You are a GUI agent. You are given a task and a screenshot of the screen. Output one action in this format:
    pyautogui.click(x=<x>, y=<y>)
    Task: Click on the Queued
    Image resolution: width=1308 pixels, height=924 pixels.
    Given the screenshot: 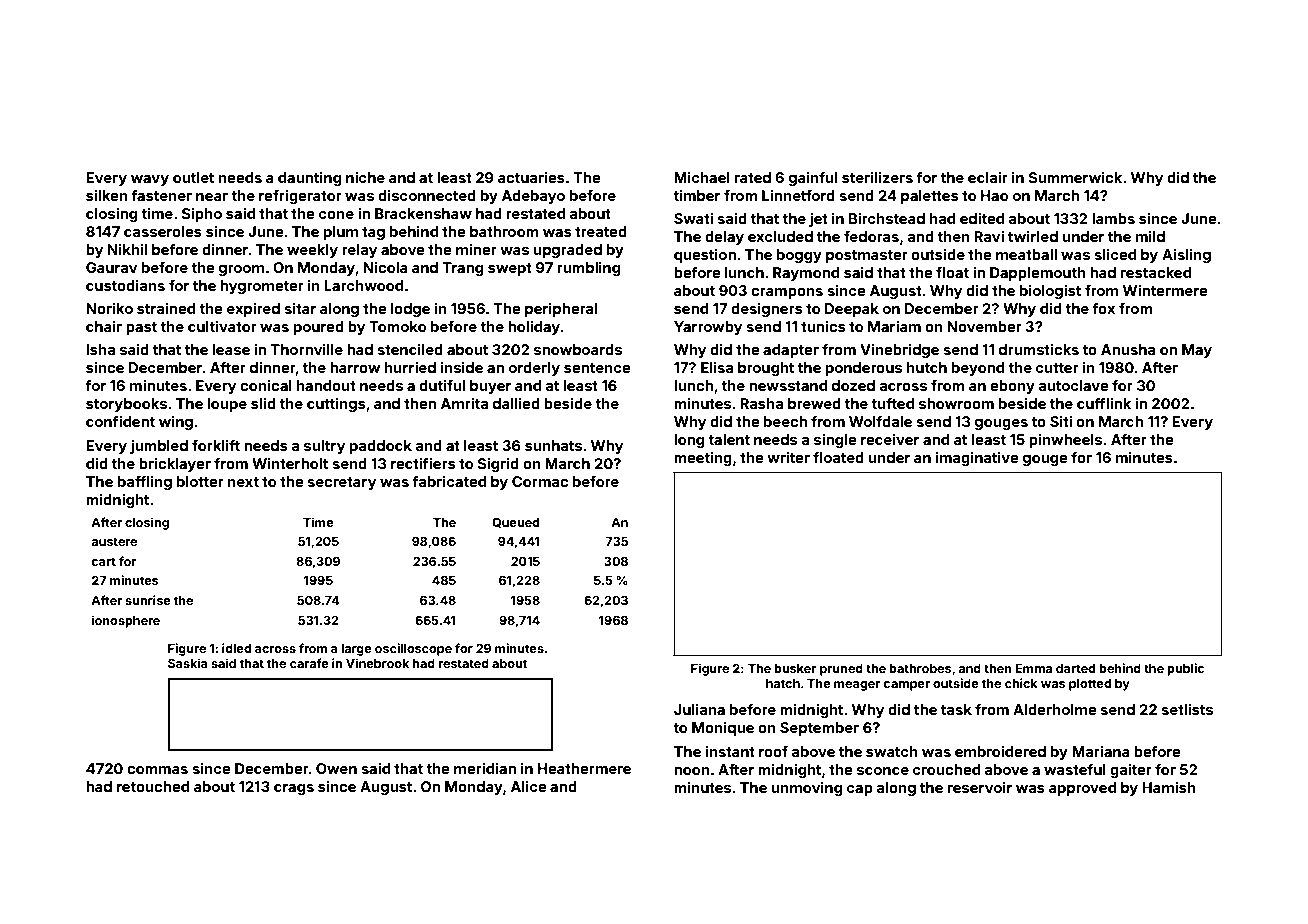 What is the action you would take?
    pyautogui.click(x=515, y=523)
